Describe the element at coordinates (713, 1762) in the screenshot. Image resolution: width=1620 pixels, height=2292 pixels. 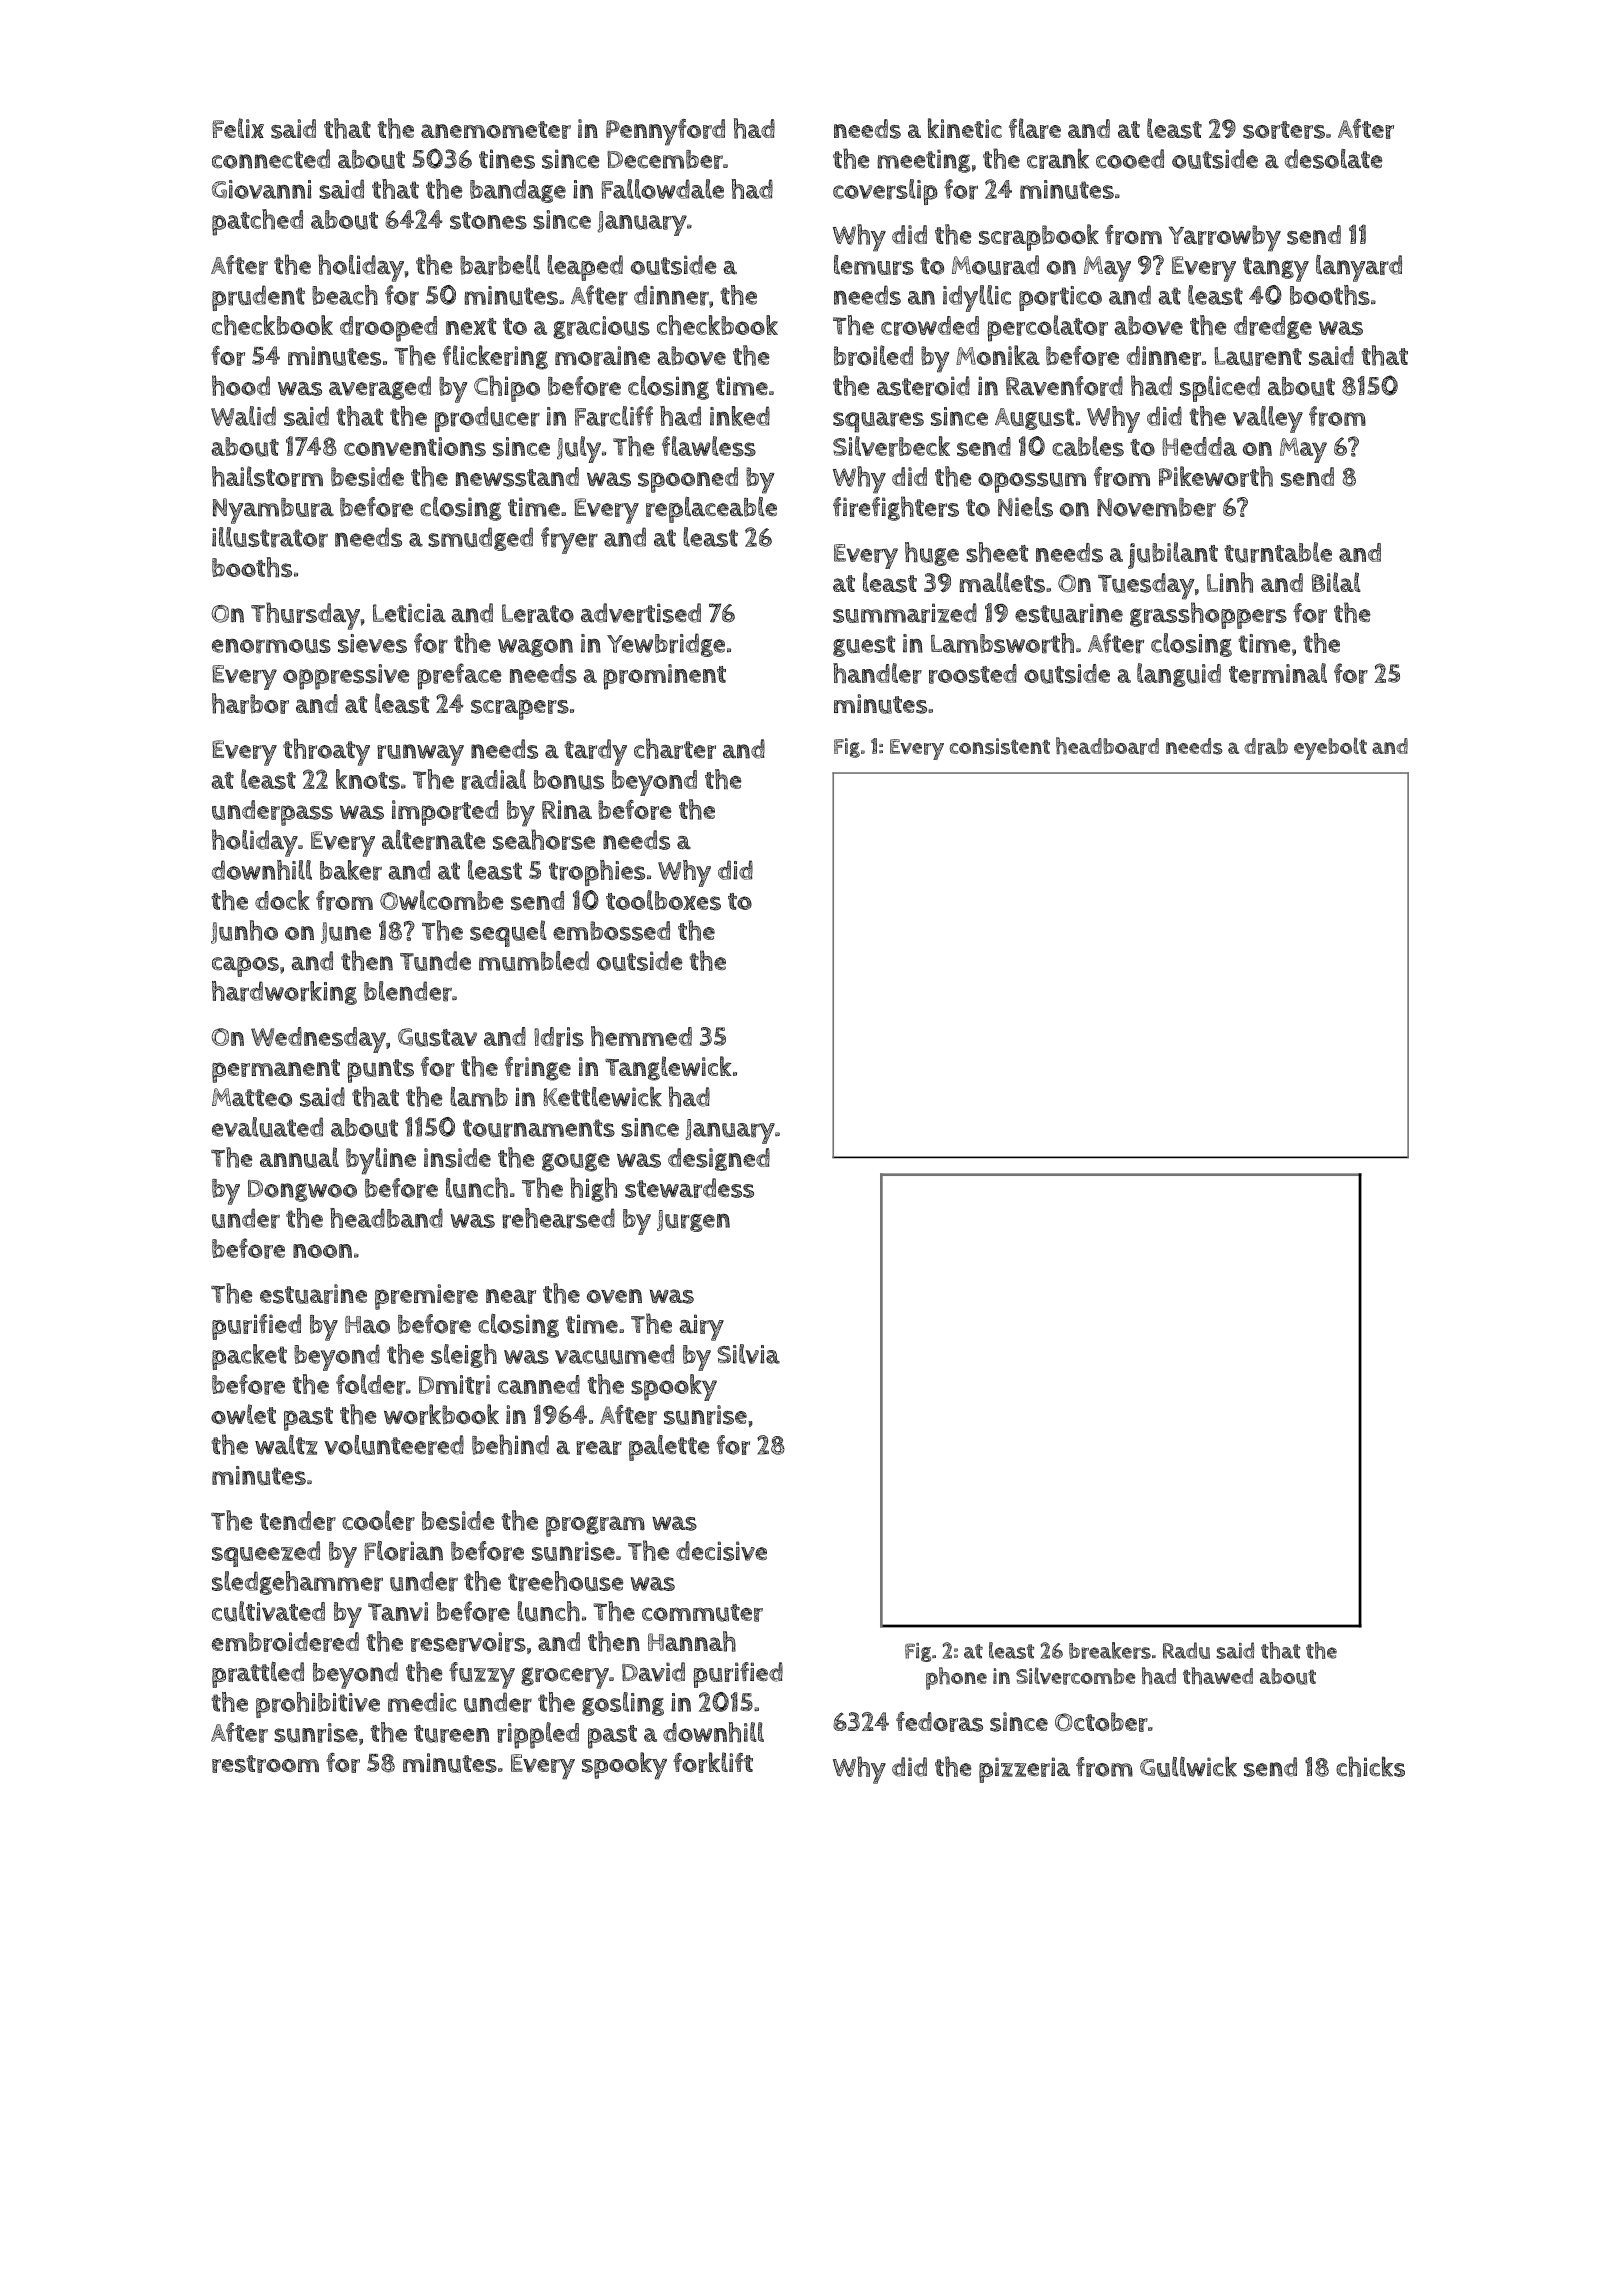
I see `forklift` at that location.
